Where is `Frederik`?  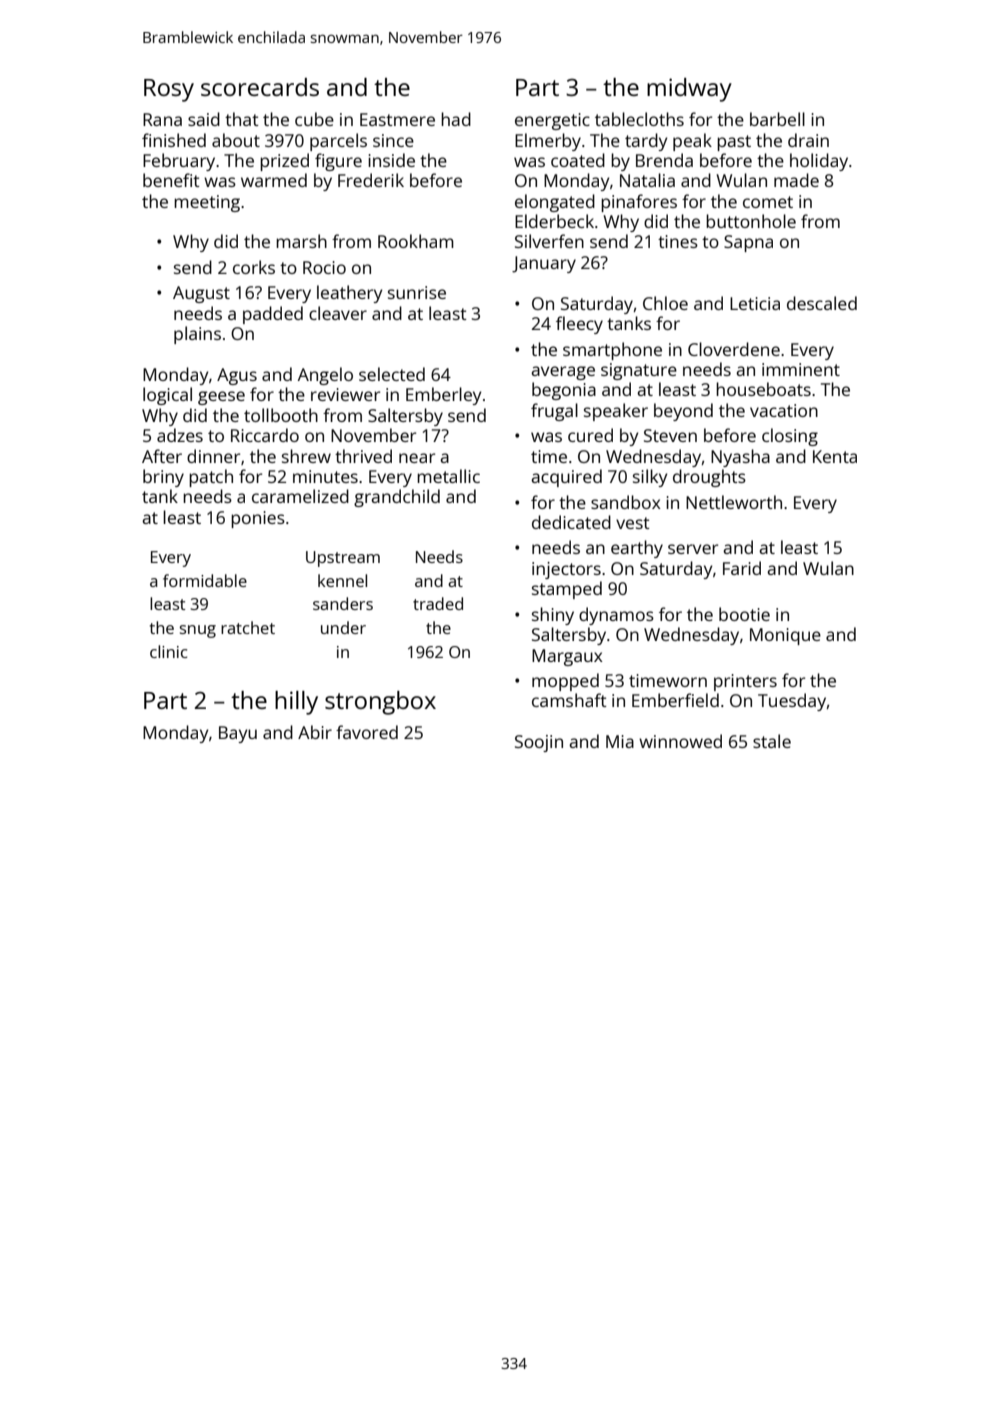 Frederik is located at coordinates (371, 180).
